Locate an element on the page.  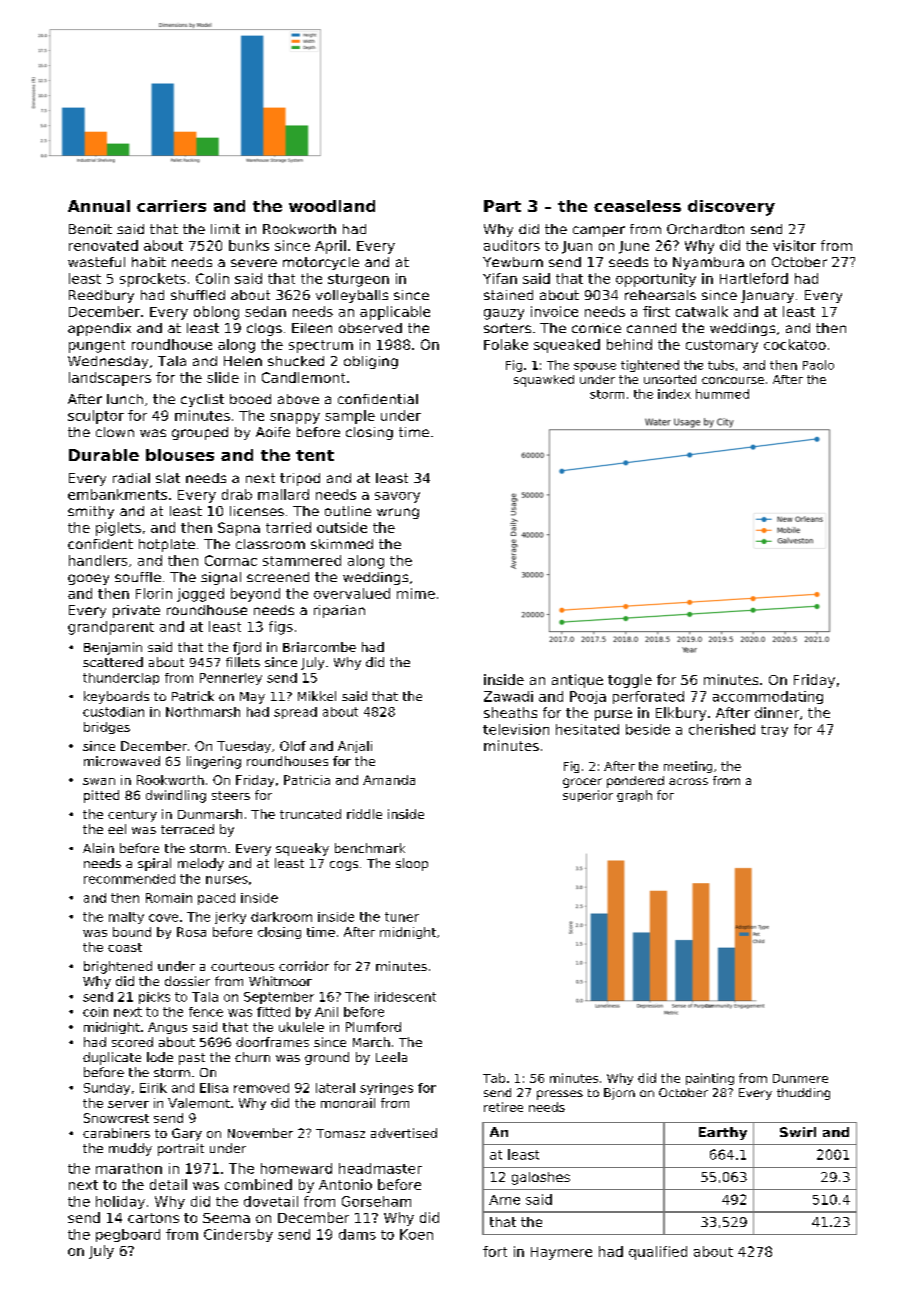
painting is located at coordinates (710, 1079).
